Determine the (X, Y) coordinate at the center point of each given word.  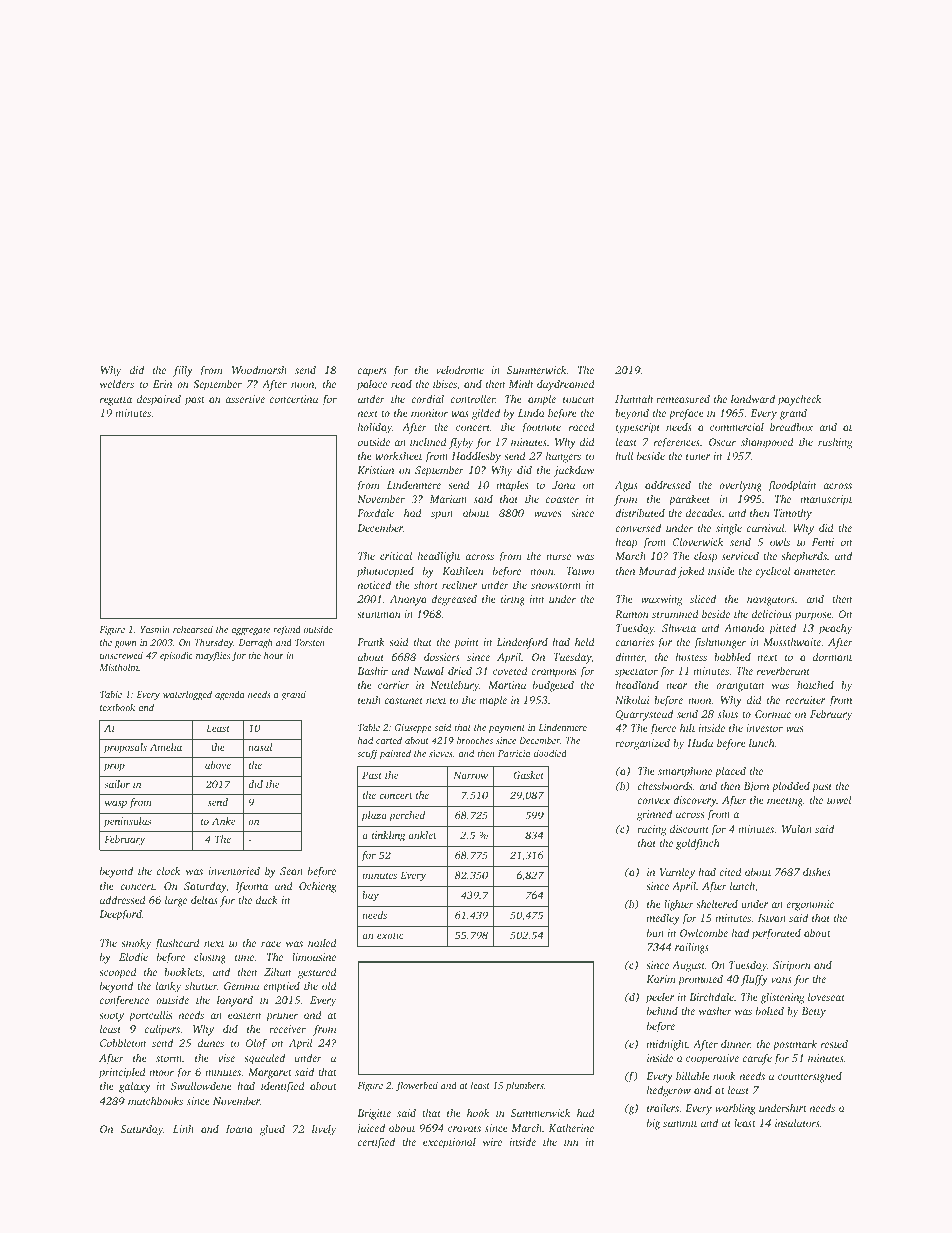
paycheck (799, 400)
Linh (183, 1128)
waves (547, 514)
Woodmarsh (259, 369)
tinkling (388, 836)
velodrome (460, 370)
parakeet (689, 500)
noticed (374, 584)
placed (730, 772)
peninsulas (127, 822)
